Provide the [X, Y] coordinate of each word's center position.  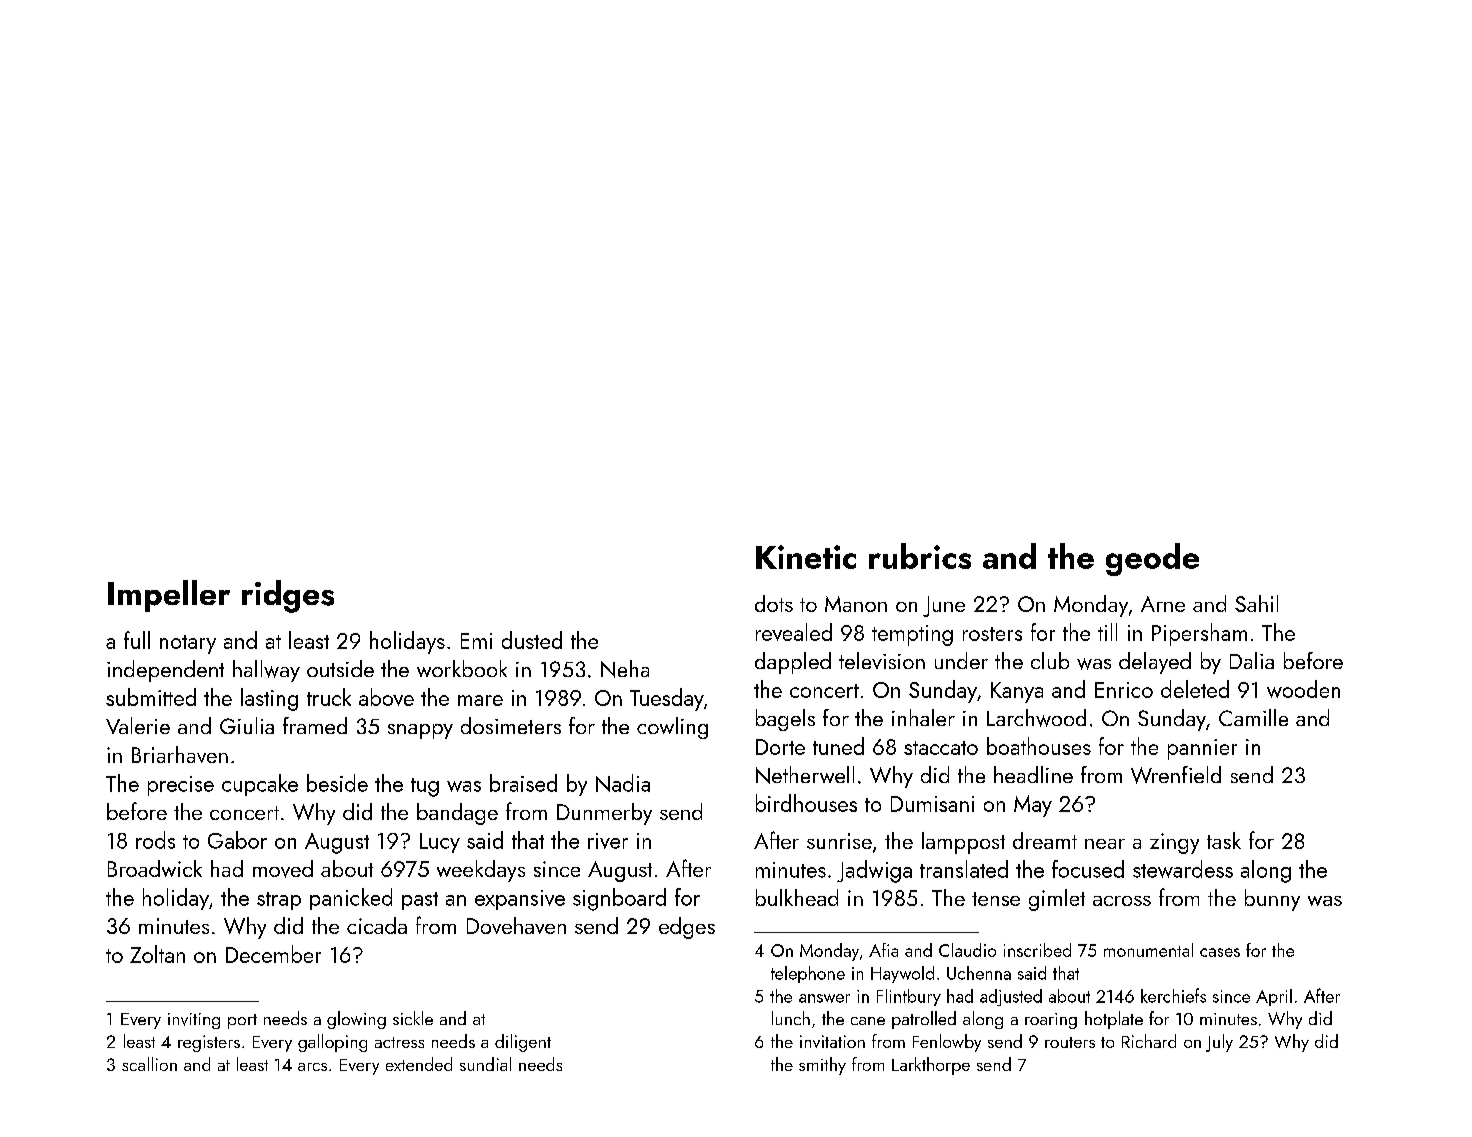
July [1219, 1043]
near [1105, 844]
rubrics [920, 556]
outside [340, 668]
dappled [793, 663]
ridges [288, 596]
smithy [822, 1066]
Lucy [440, 843]
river [608, 841]
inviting [194, 1021]
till [1107, 632]
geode [1152, 559]
